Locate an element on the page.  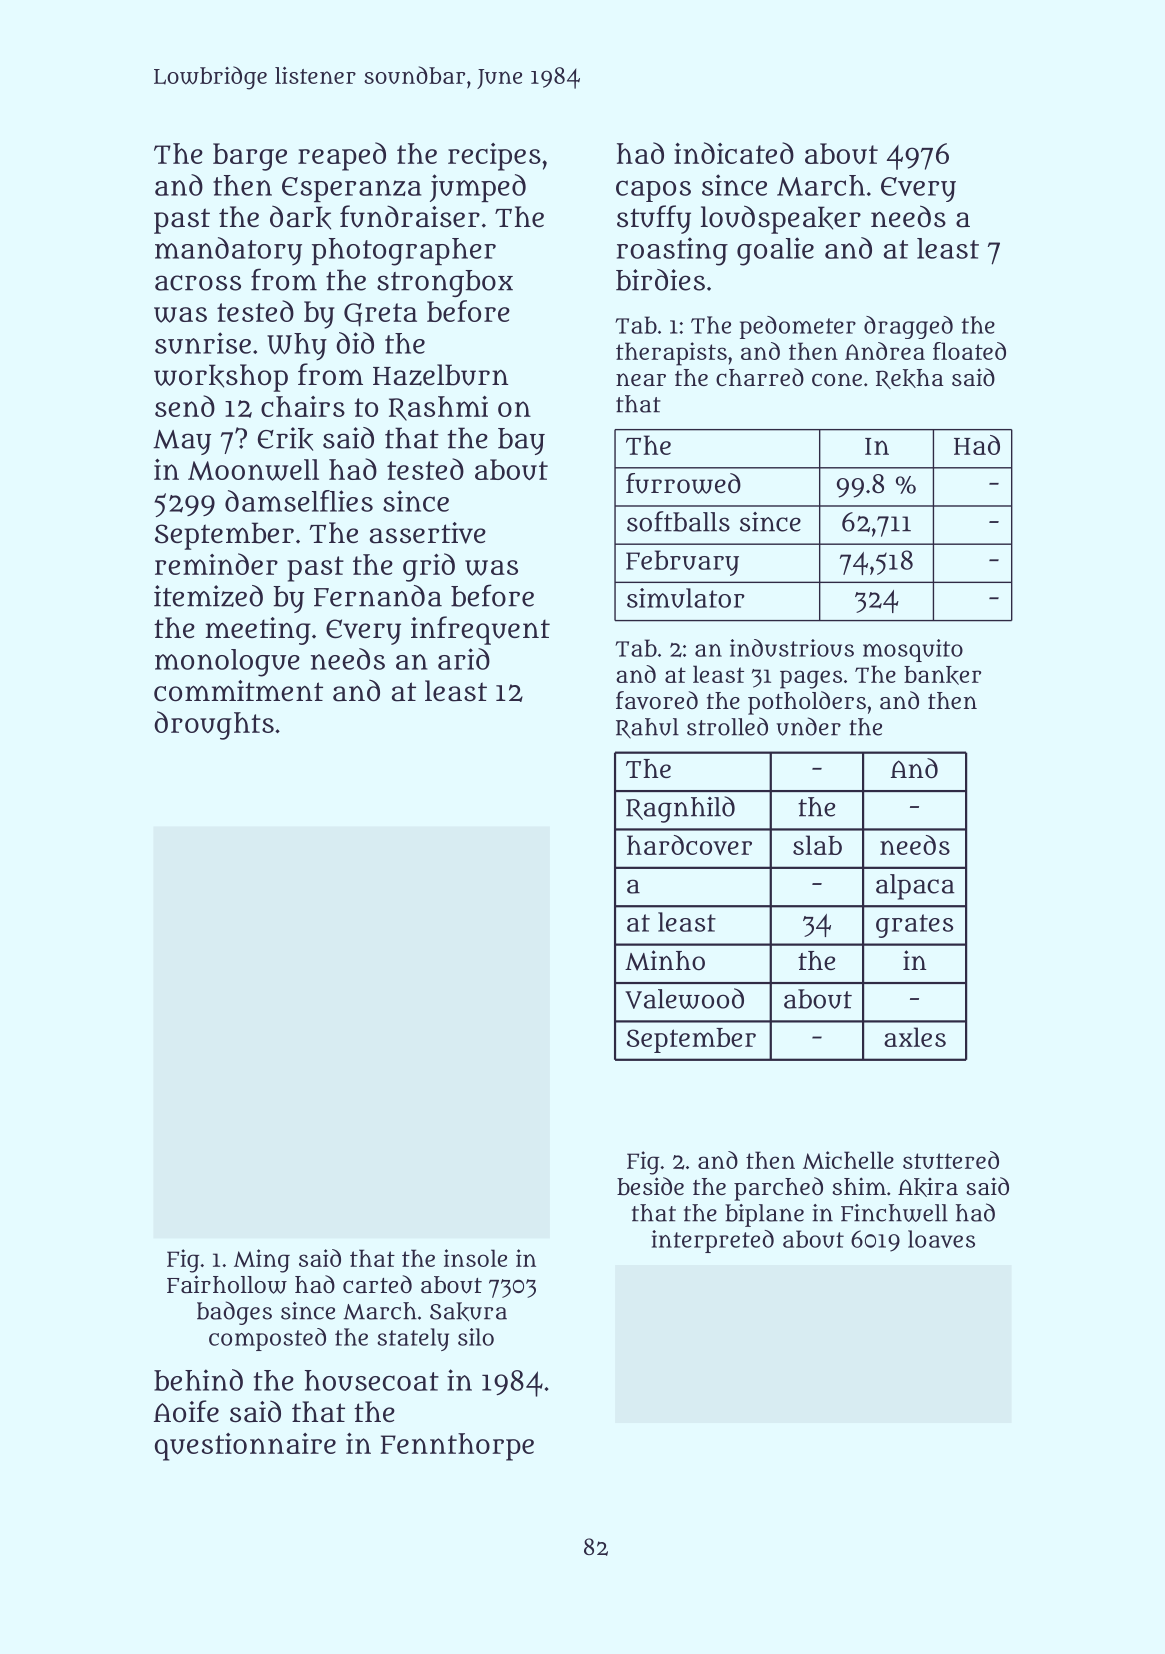
banker is located at coordinates (942, 675).
